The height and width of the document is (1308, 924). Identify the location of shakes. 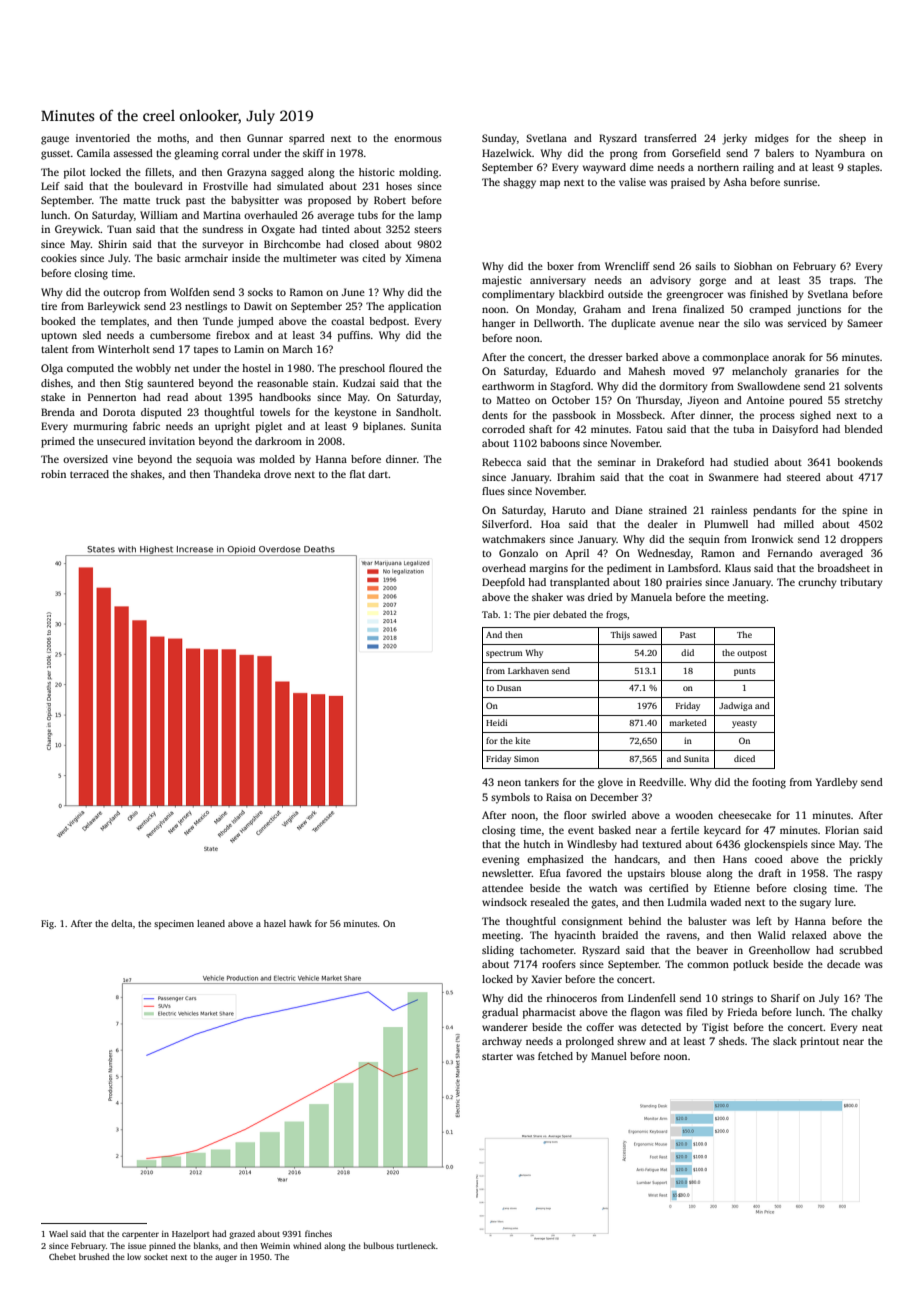
(146, 474).
